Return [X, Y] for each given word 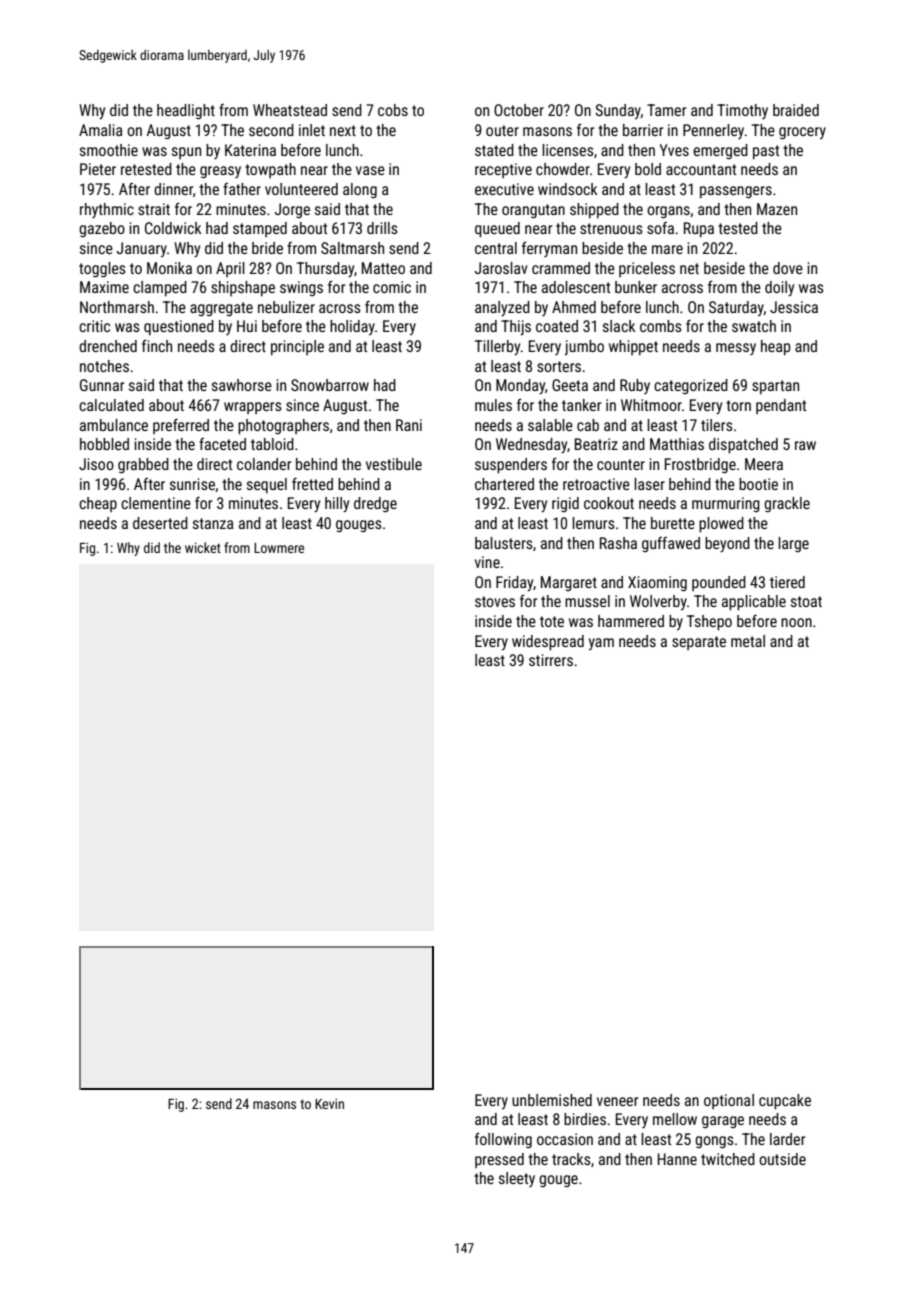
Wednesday [531, 445]
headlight [186, 112]
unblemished [552, 1100]
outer [502, 130]
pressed [499, 1160]
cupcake [785, 1102]
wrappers [253, 408]
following [503, 1141]
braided [796, 110]
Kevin [329, 1104]
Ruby [635, 386]
